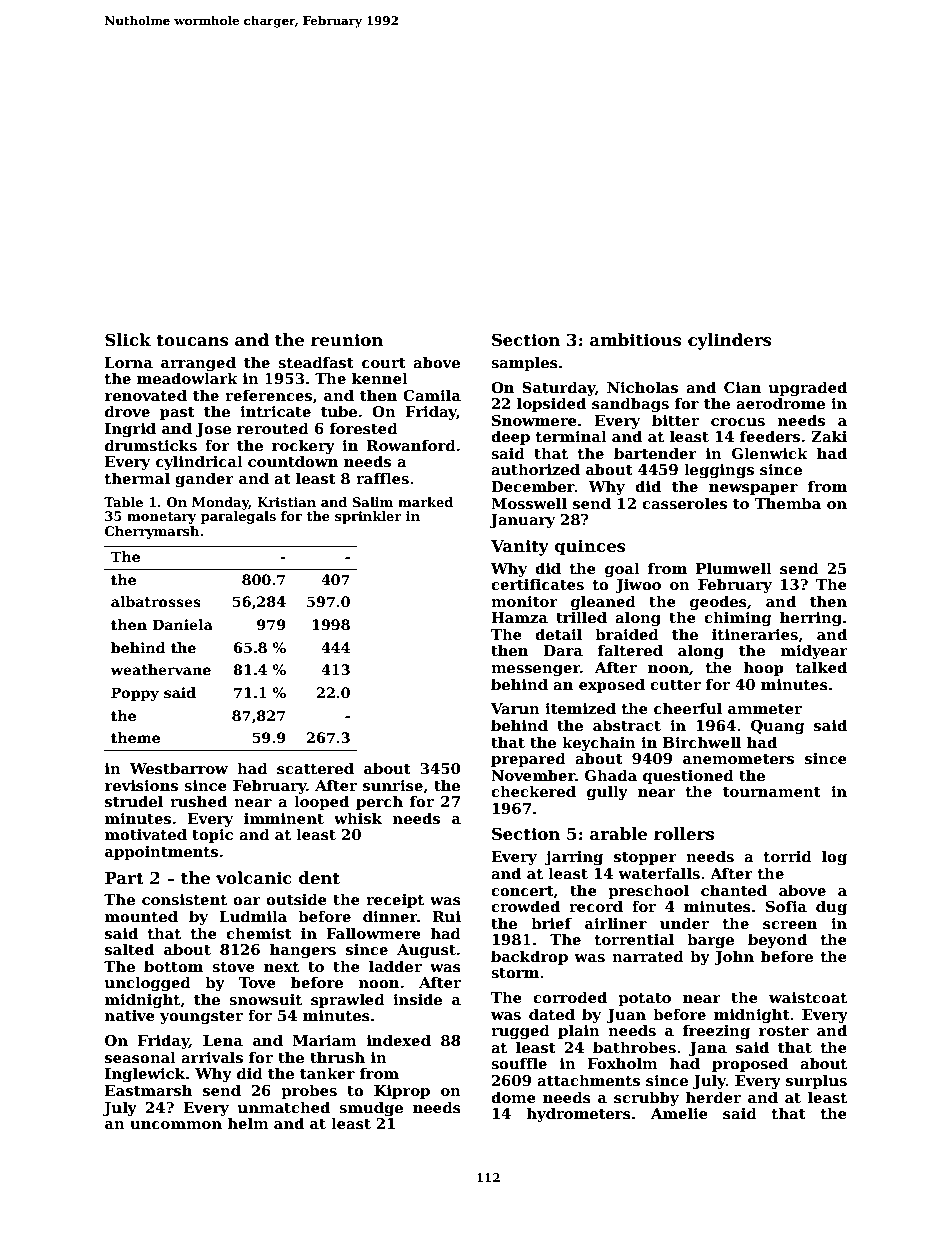 The width and height of the image is (952, 1233). Describe the element at coordinates (193, 341) in the image. I see `toucans` at that location.
